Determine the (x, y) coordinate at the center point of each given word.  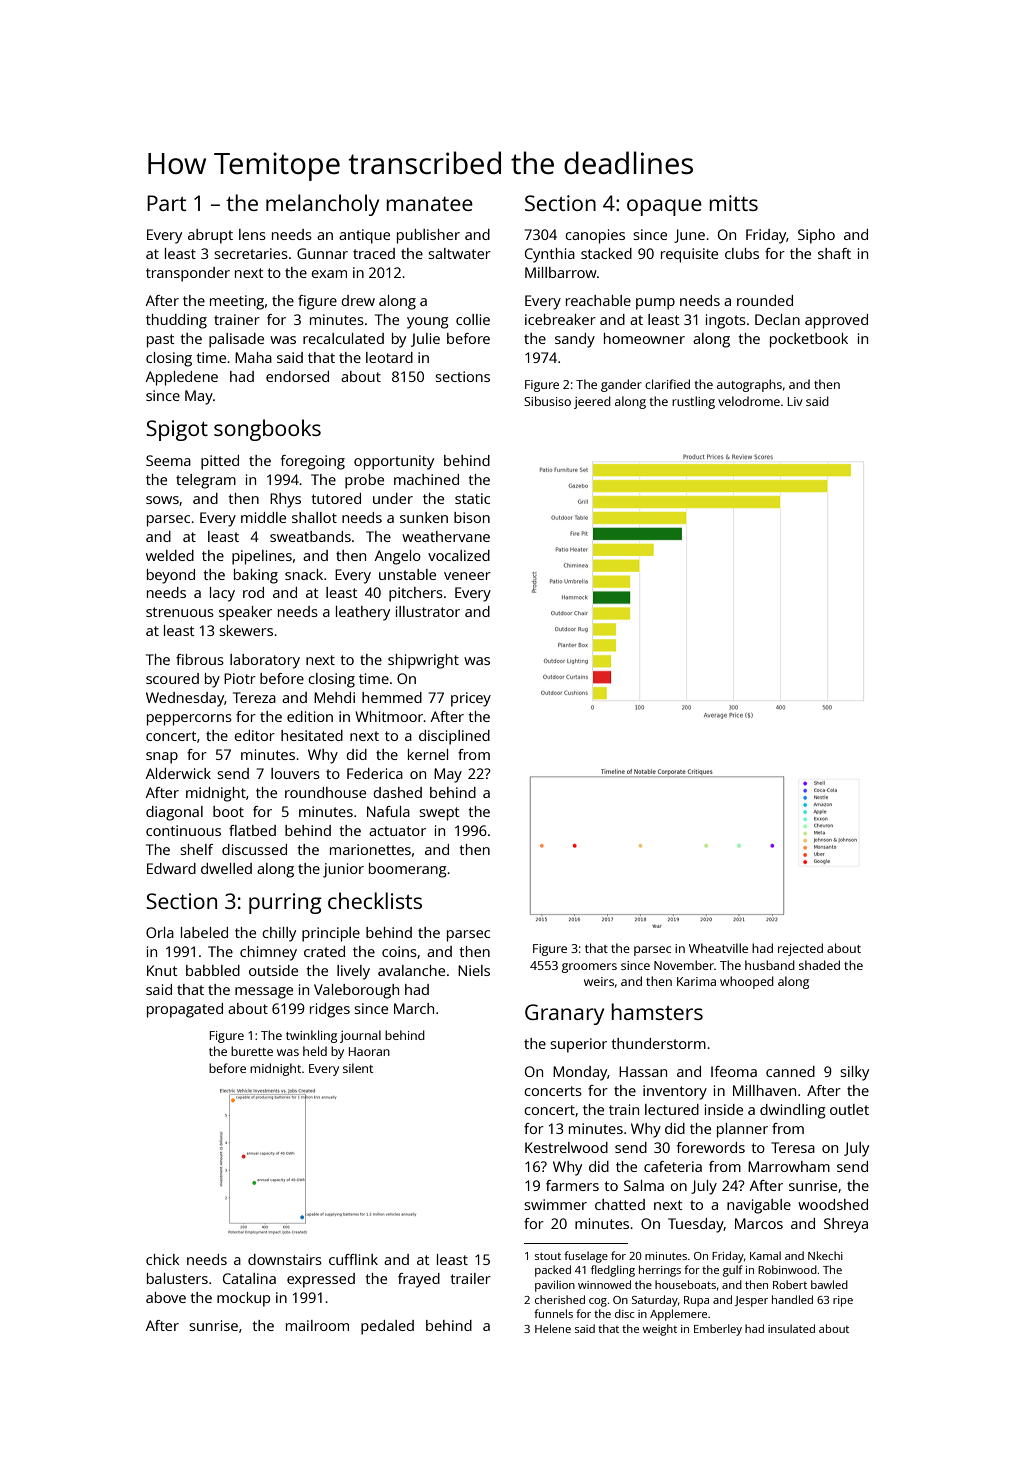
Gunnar (322, 253)
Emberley (718, 1330)
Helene (553, 1328)
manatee (429, 204)
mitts (733, 203)
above (166, 1297)
